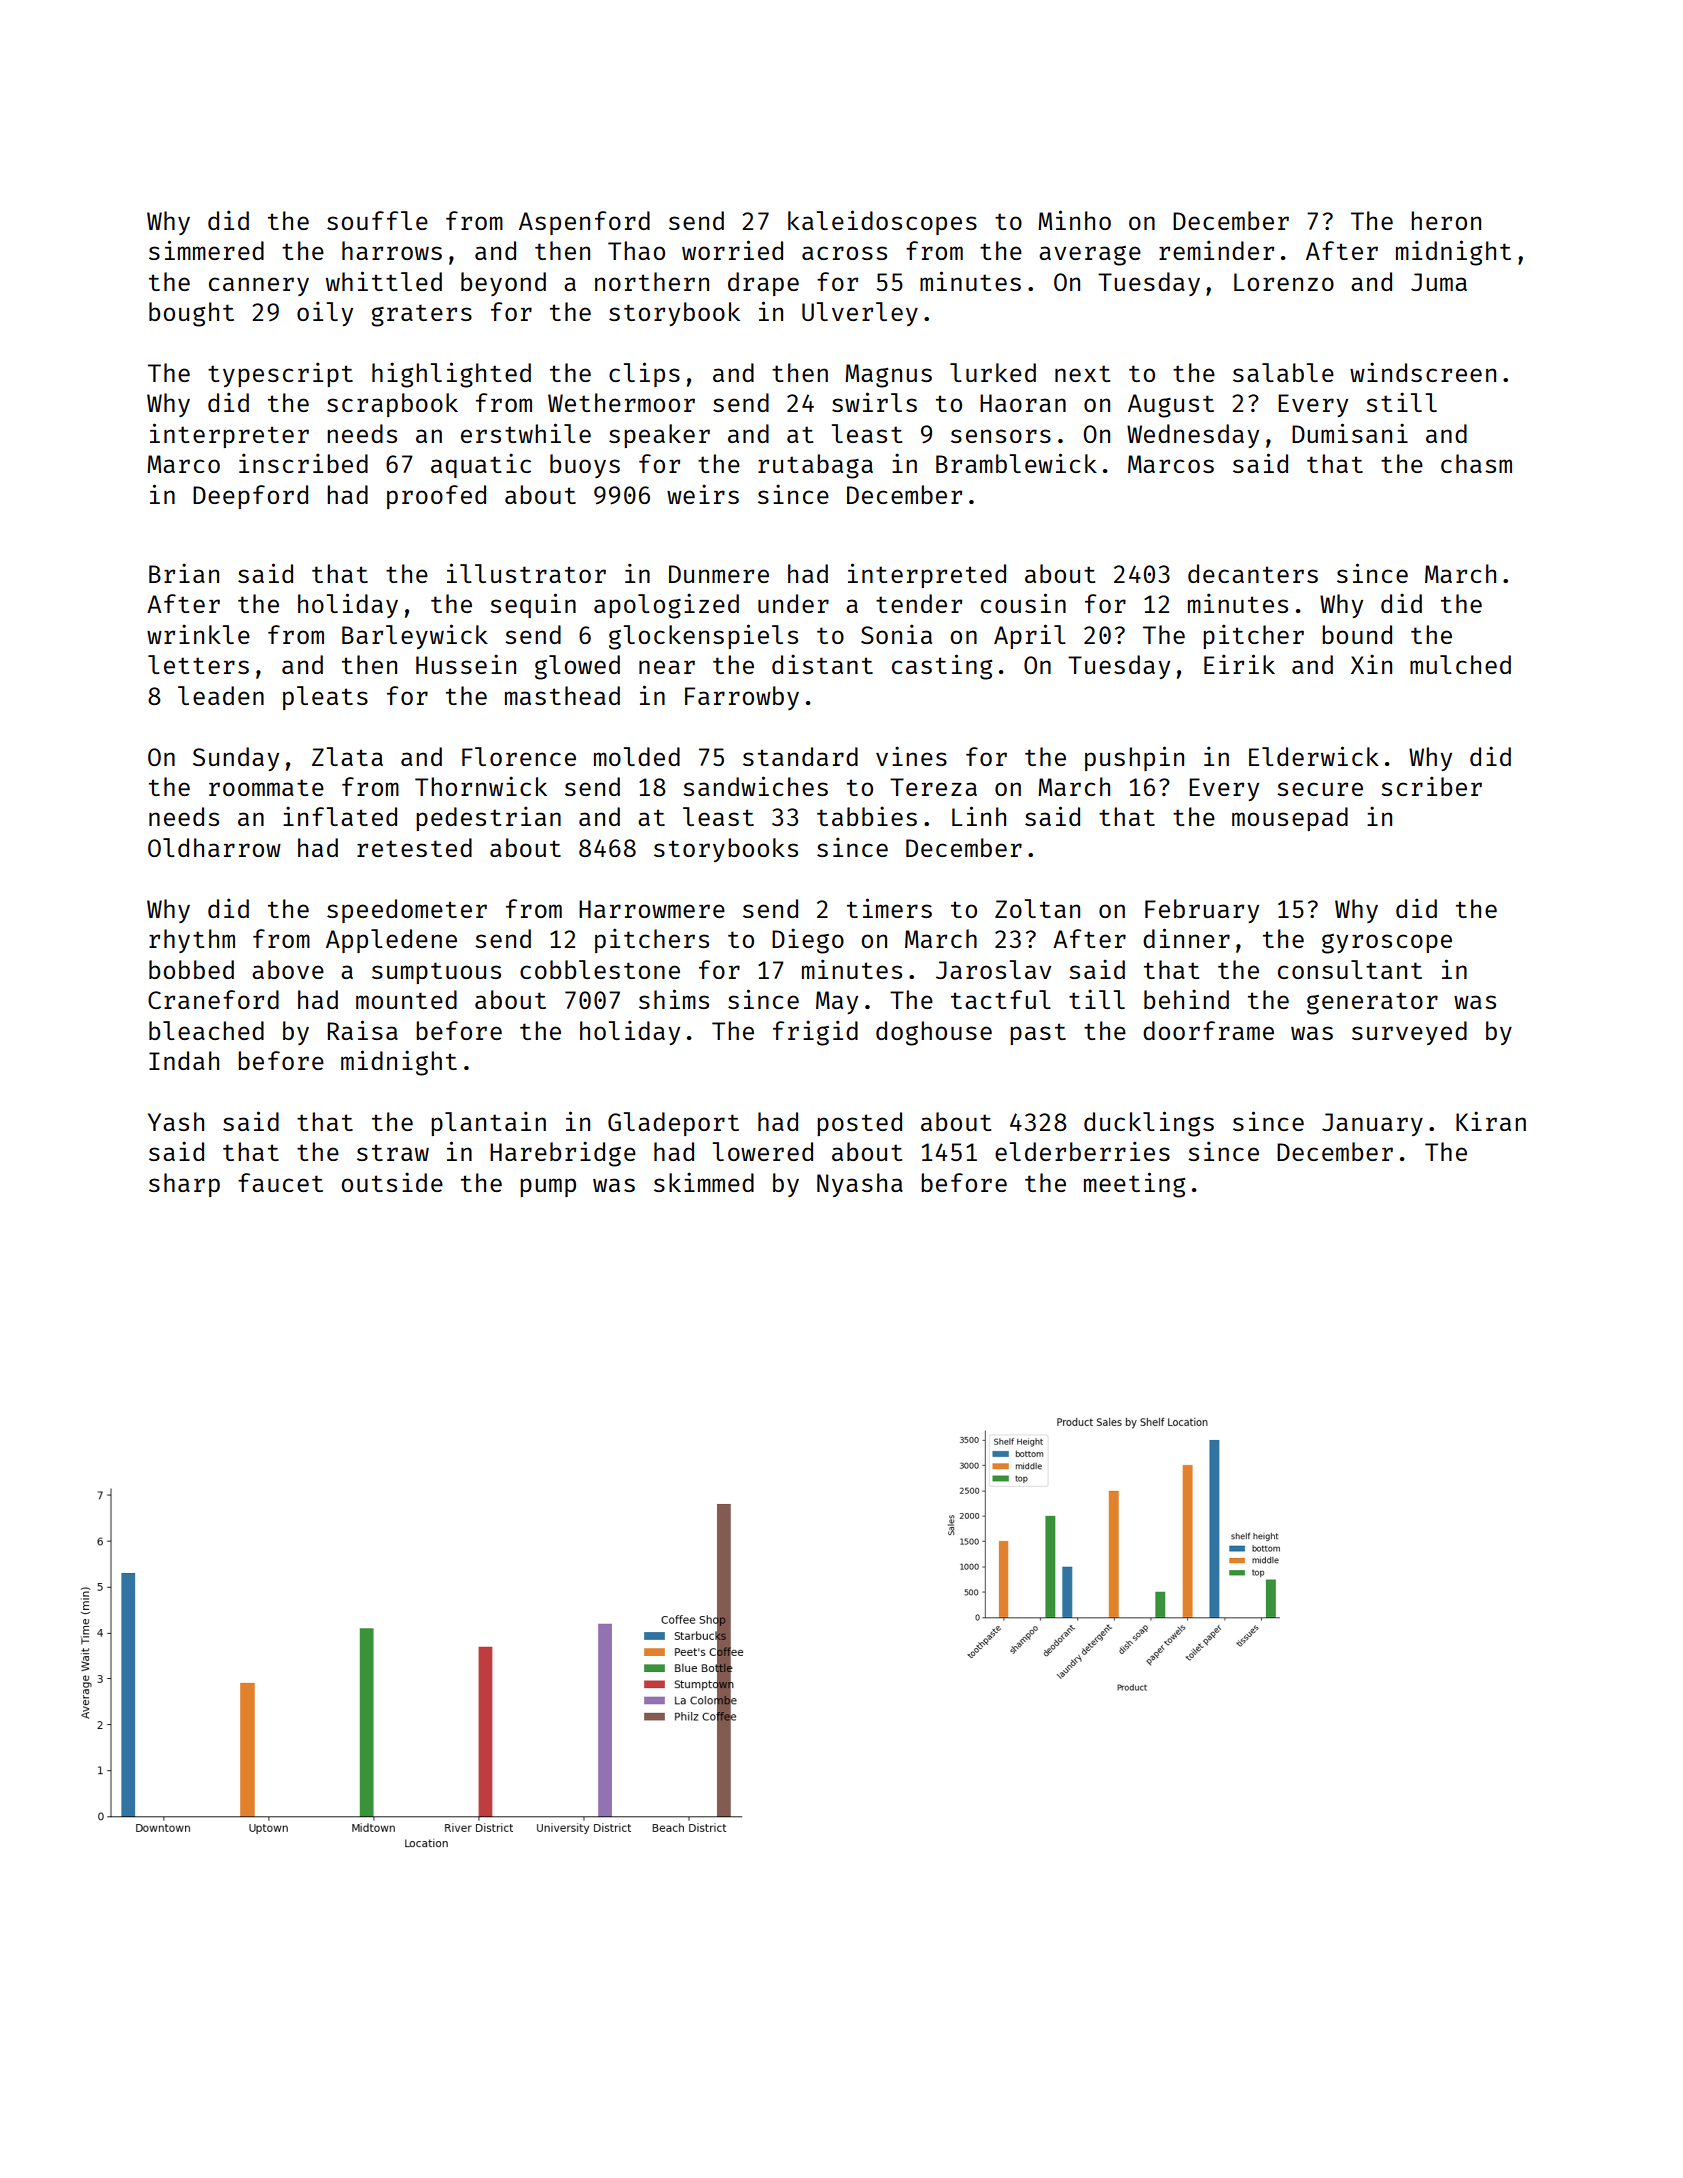 This image has width=1683, height=2178. What do you see at coordinates (1431, 786) in the image?
I see `scriber` at bounding box center [1431, 786].
